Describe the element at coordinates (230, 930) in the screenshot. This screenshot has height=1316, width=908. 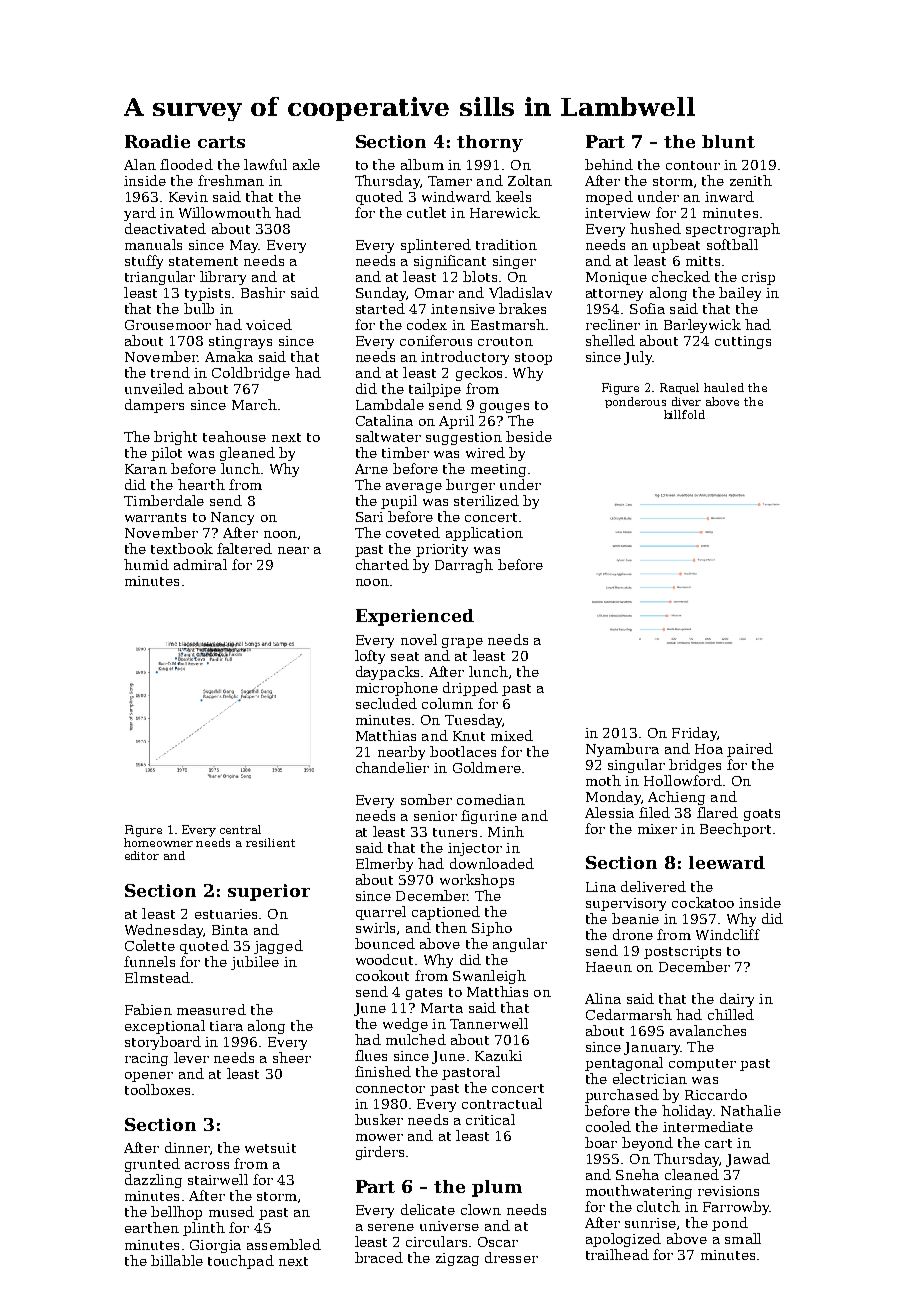
I see `Binta` at that location.
